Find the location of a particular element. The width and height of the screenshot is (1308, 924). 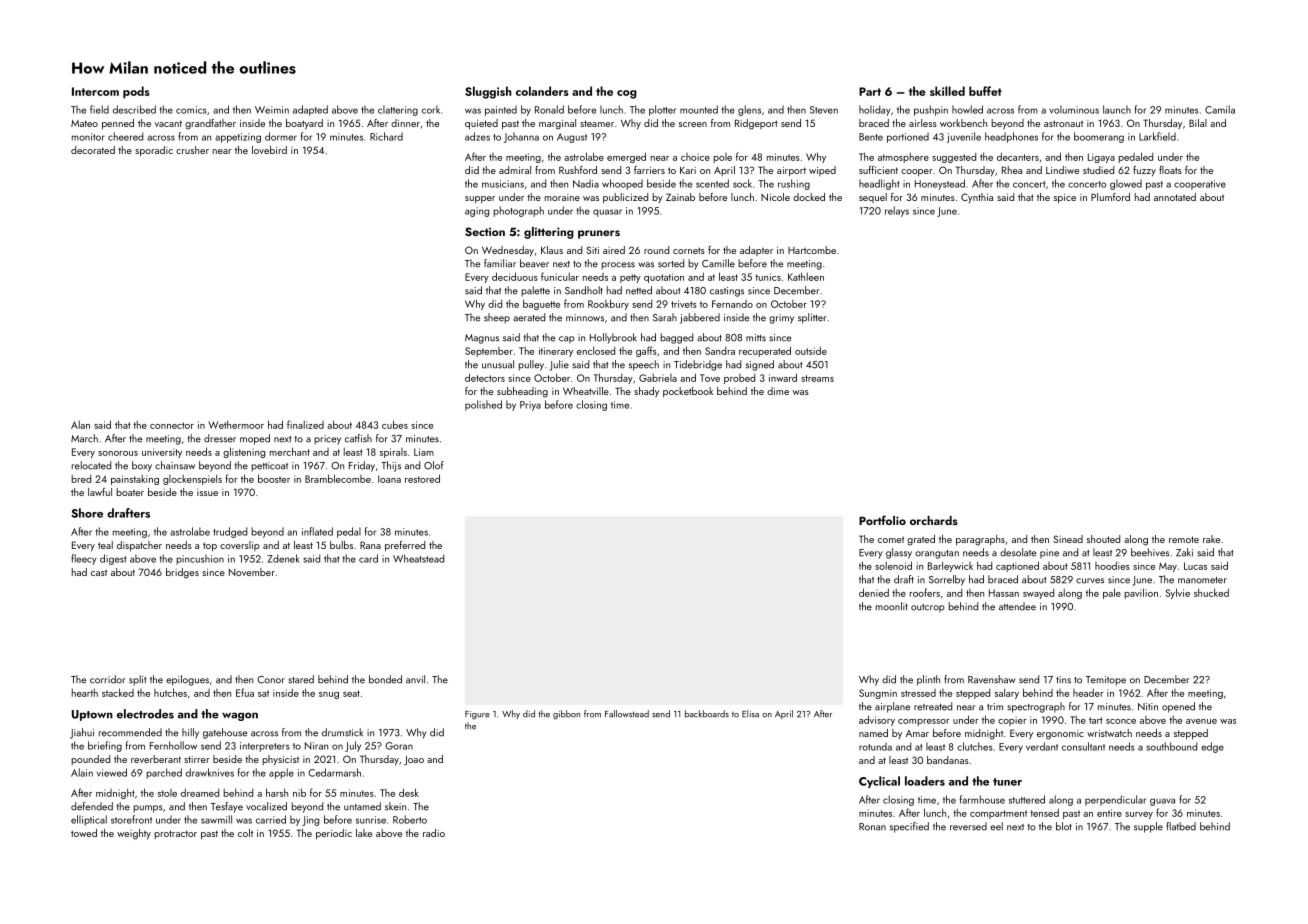

gibbon is located at coordinates (566, 715).
